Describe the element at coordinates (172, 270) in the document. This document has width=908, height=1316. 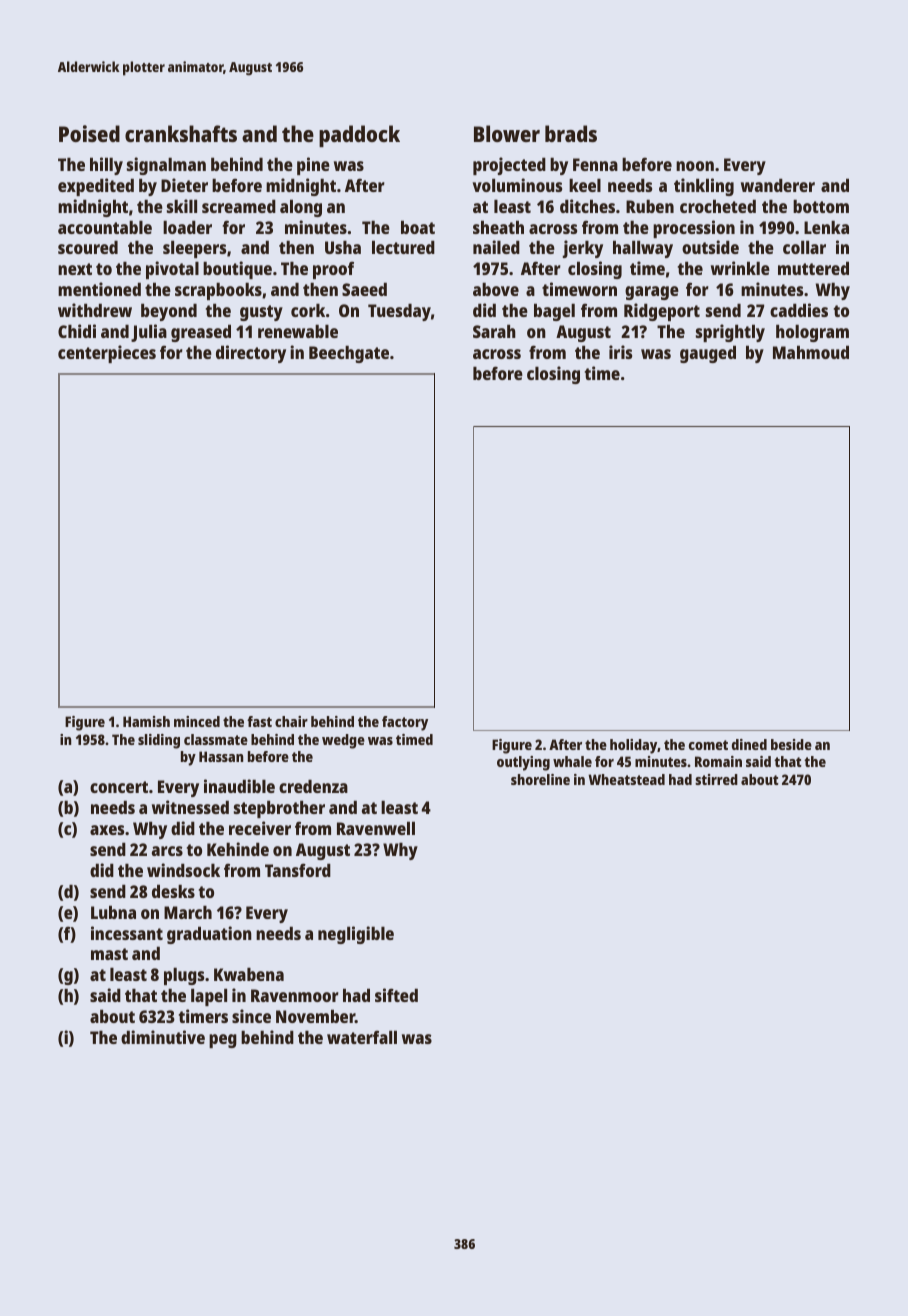
I see `pivotal` at that location.
